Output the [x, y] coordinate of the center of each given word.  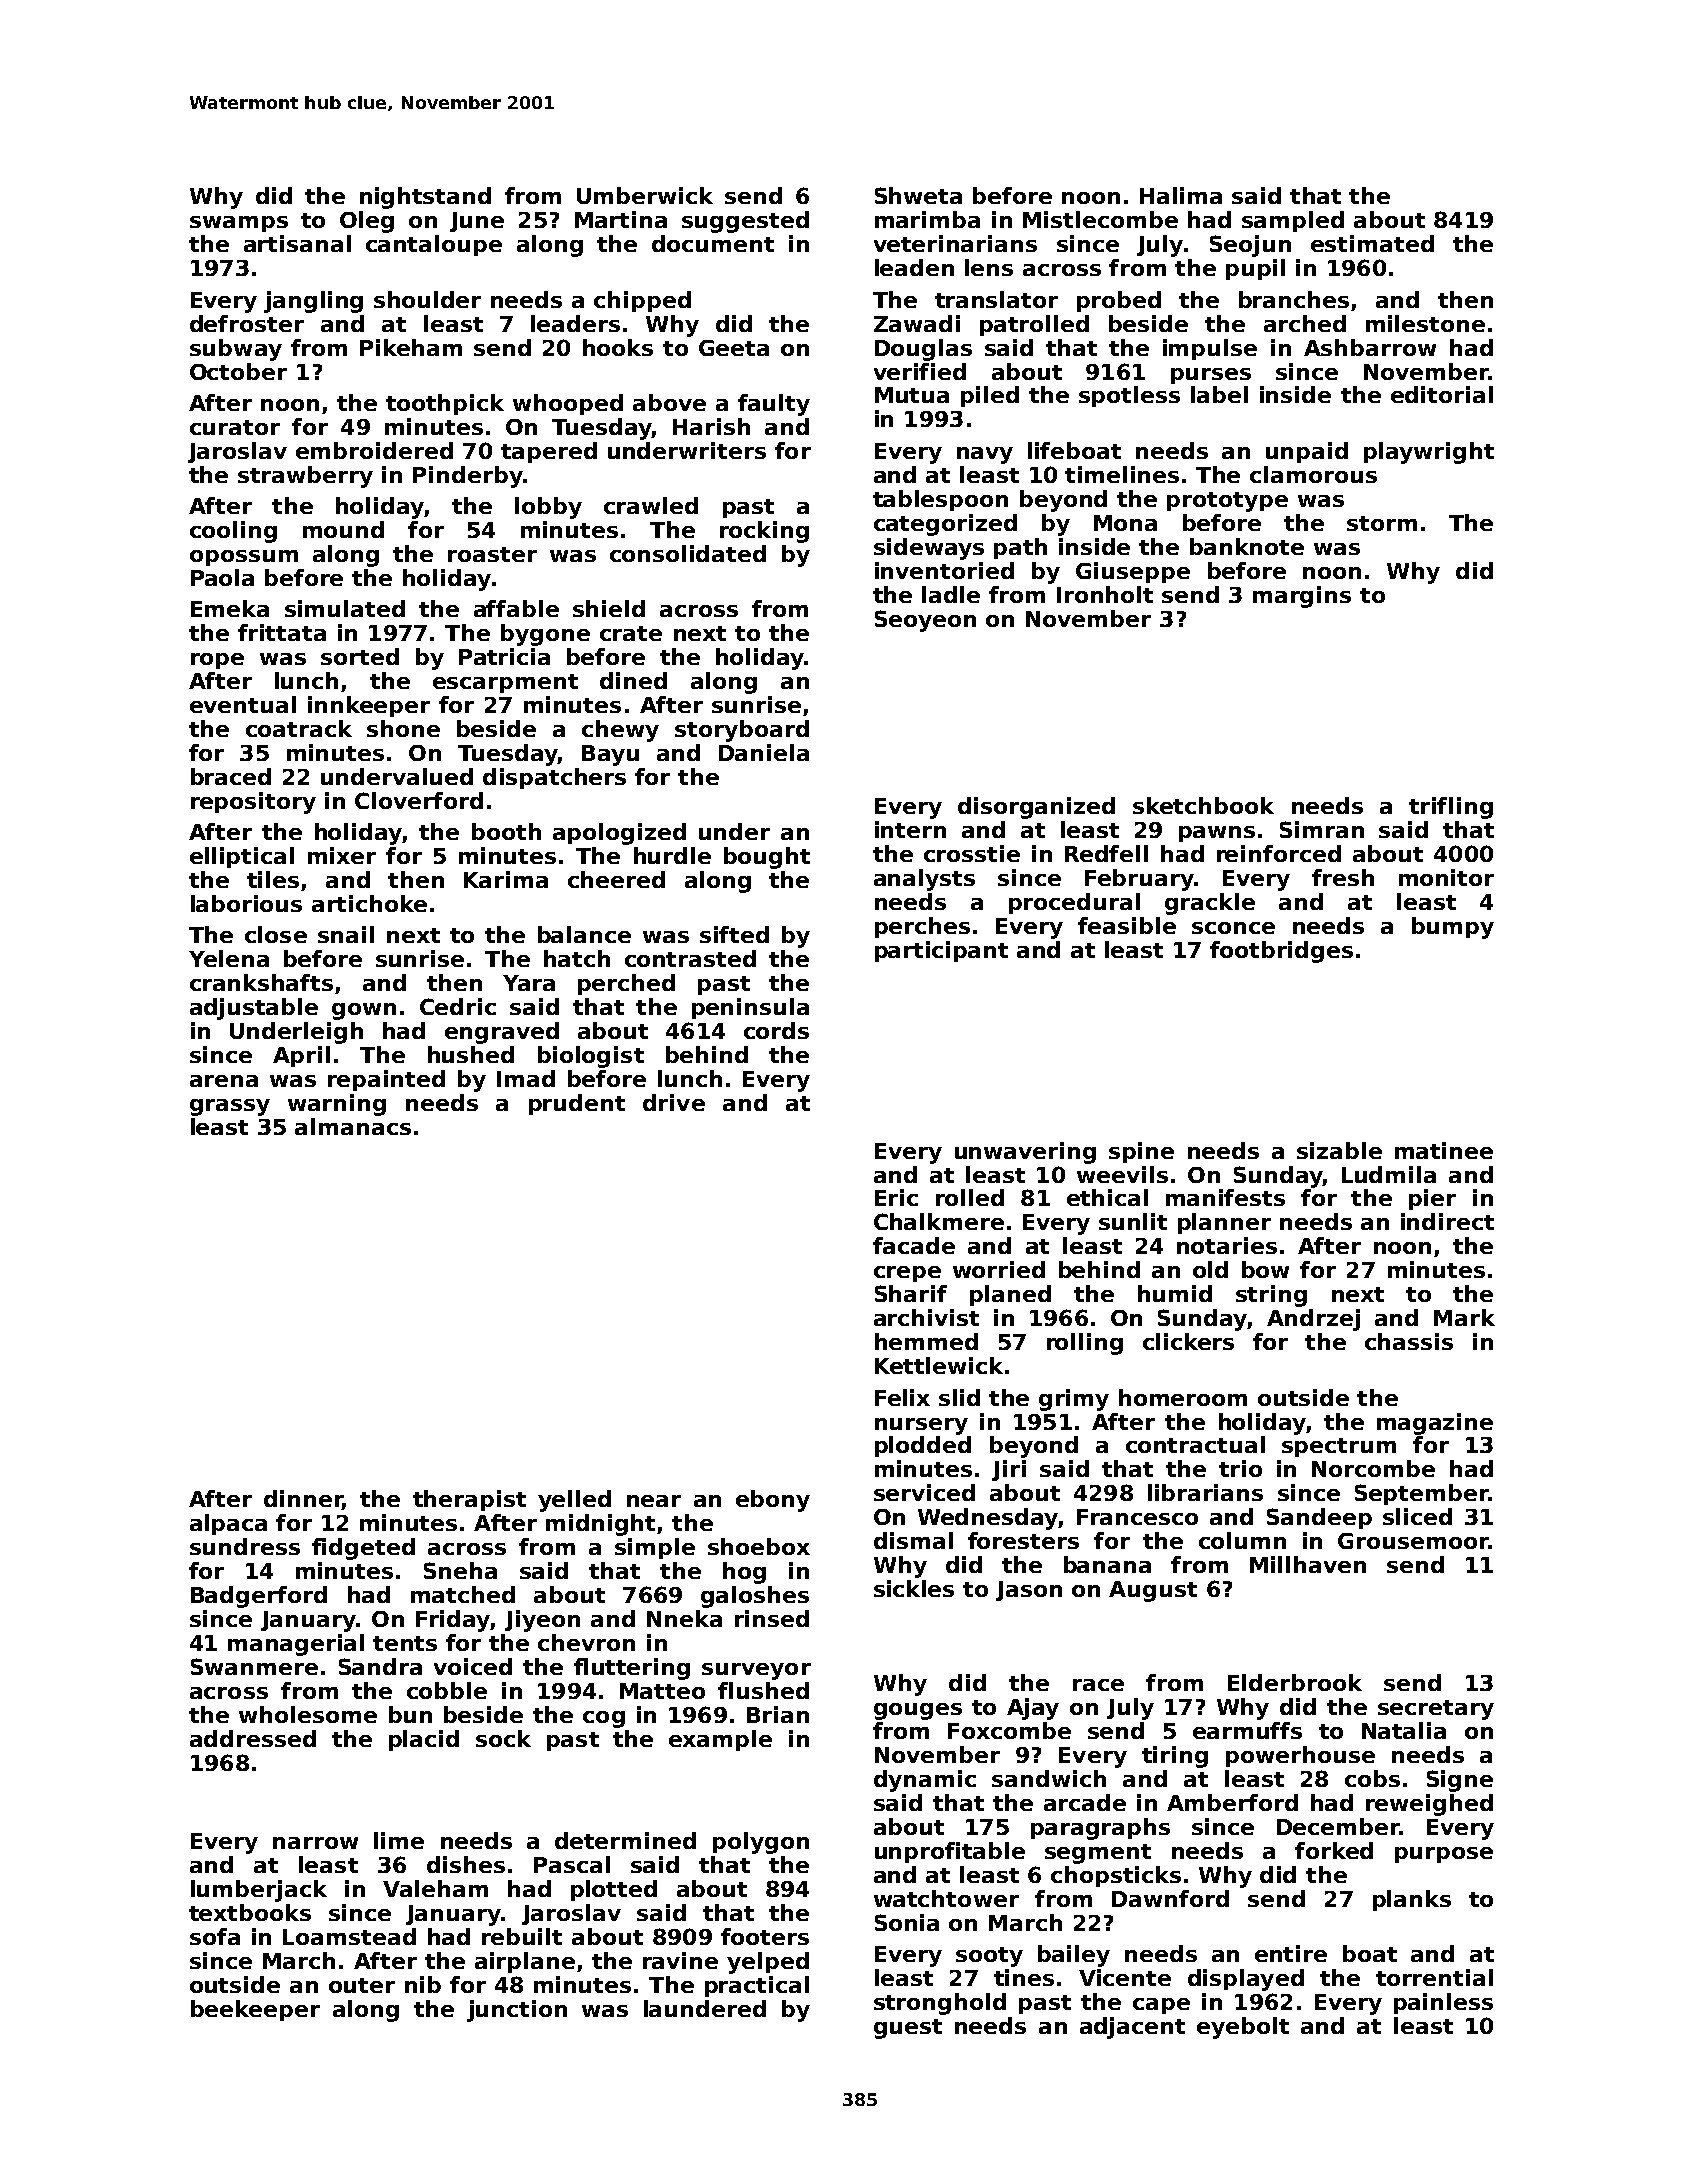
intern [910, 829]
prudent [577, 1104]
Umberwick [645, 195]
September [1422, 1494]
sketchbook [1203, 805]
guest [908, 2029]
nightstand [425, 198]
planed [1010, 1295]
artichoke [369, 903]
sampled [1293, 221]
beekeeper [255, 2010]
